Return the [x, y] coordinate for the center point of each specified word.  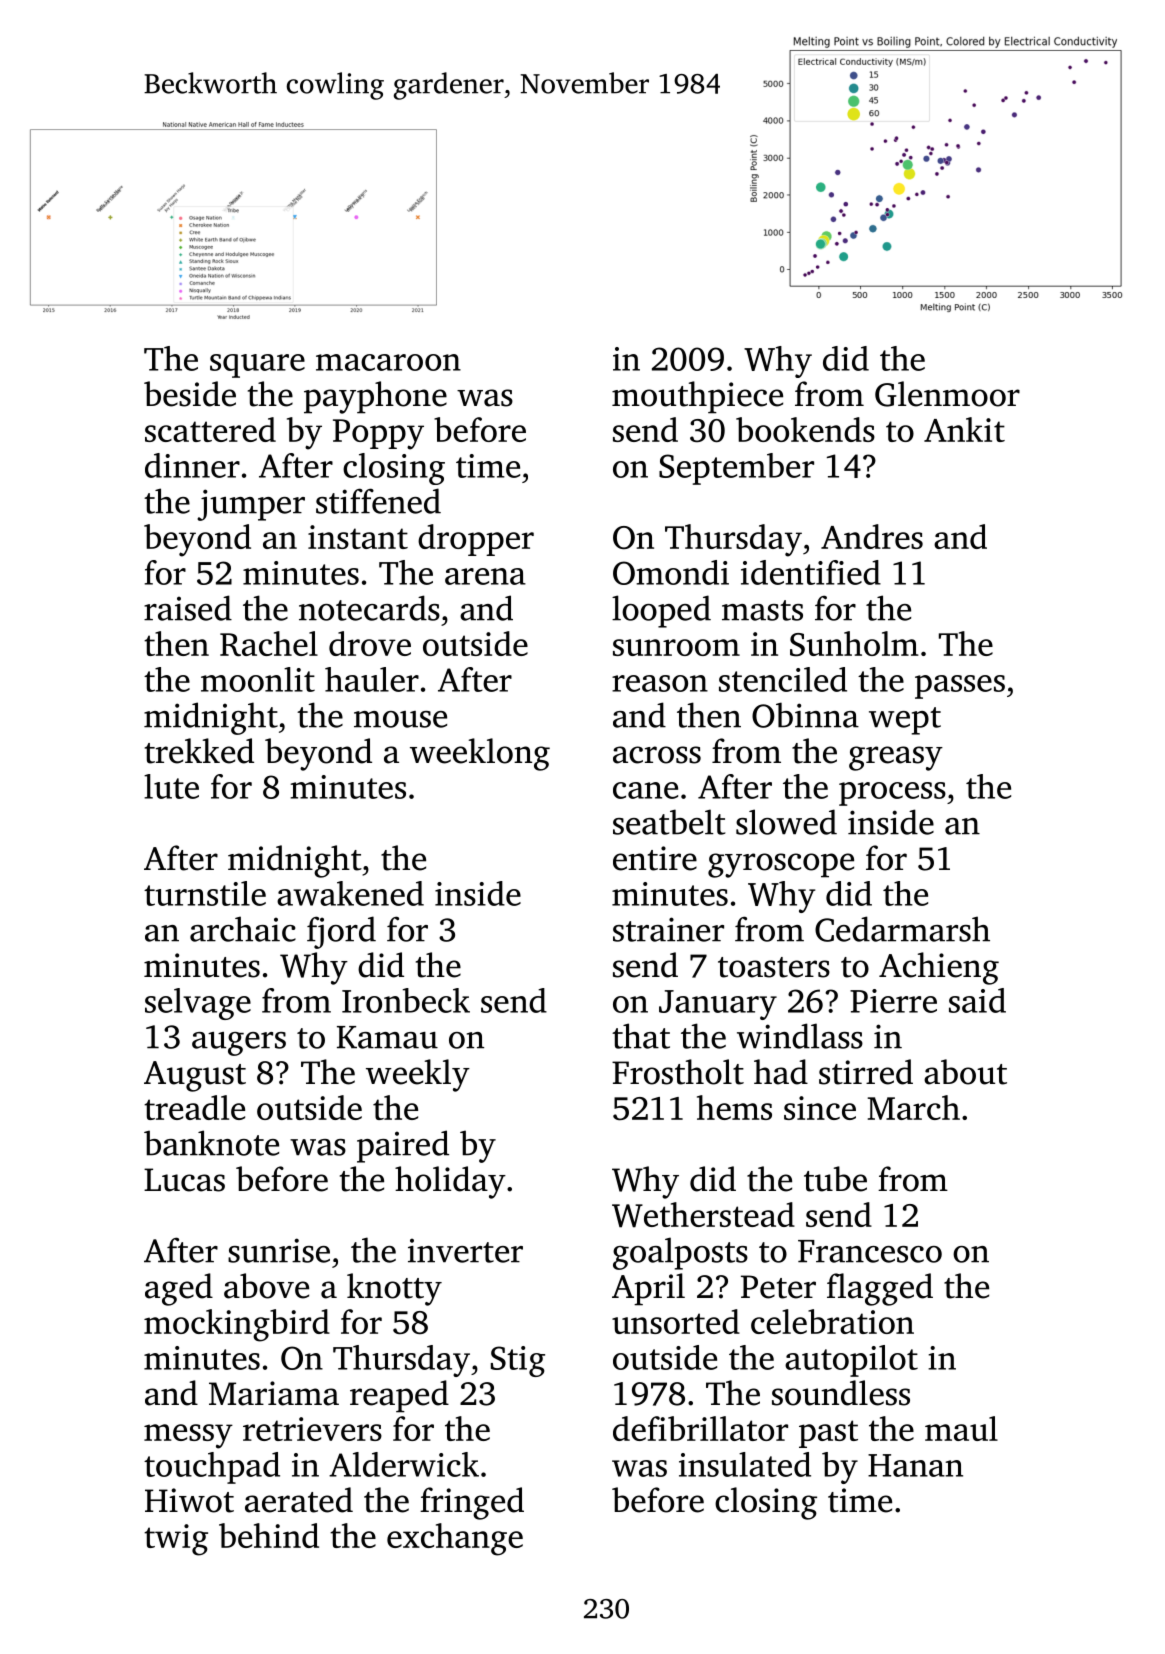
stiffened [378, 501]
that [641, 1036]
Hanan [915, 1465]
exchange [455, 1539]
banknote [211, 1143]
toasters [774, 967]
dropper [476, 540]
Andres [872, 536]
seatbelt [669, 822]
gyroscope [781, 865]
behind [269, 1535]
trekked [199, 751]
